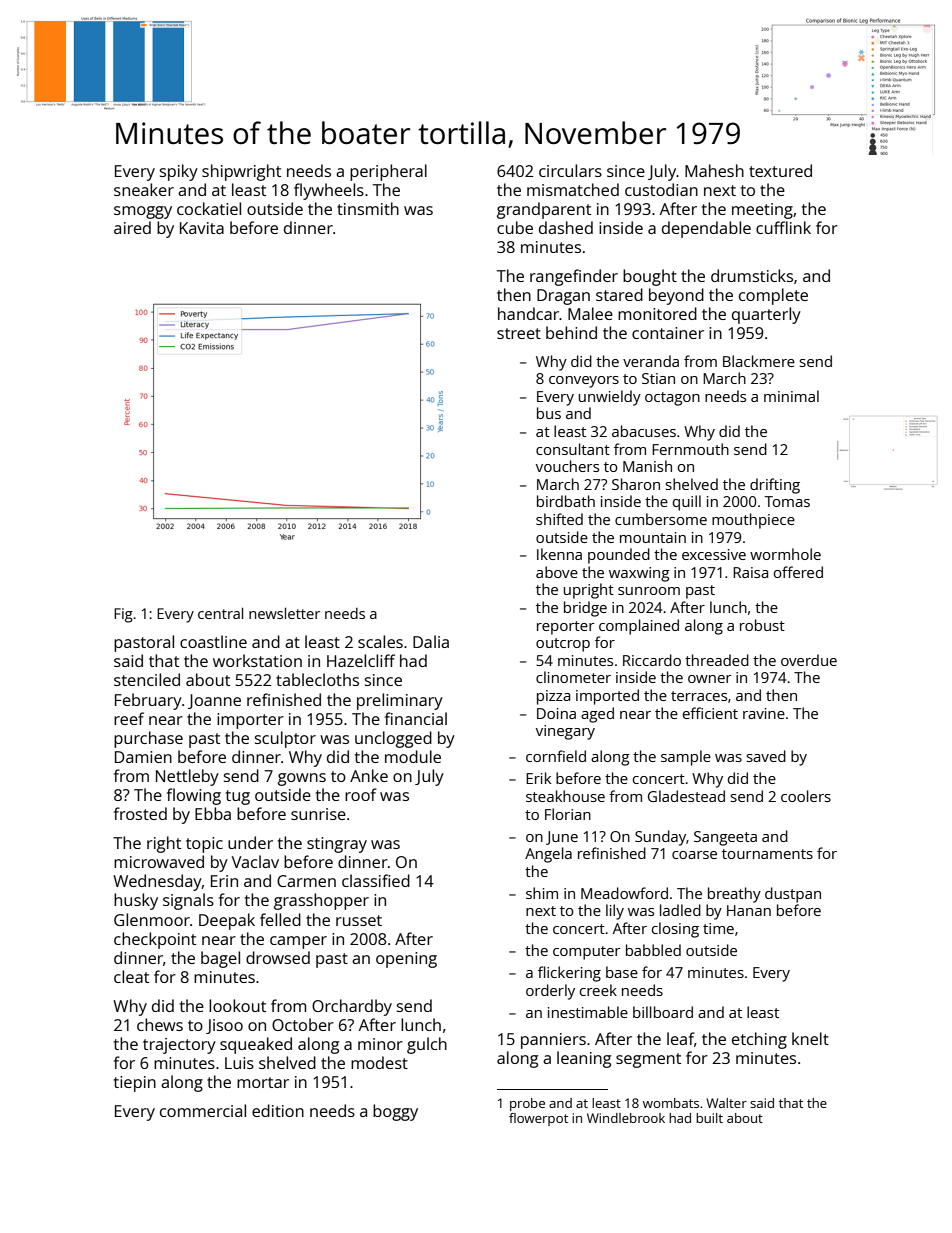  Describe the element at coordinates (255, 861) in the page. I see `Vaclav` at that location.
